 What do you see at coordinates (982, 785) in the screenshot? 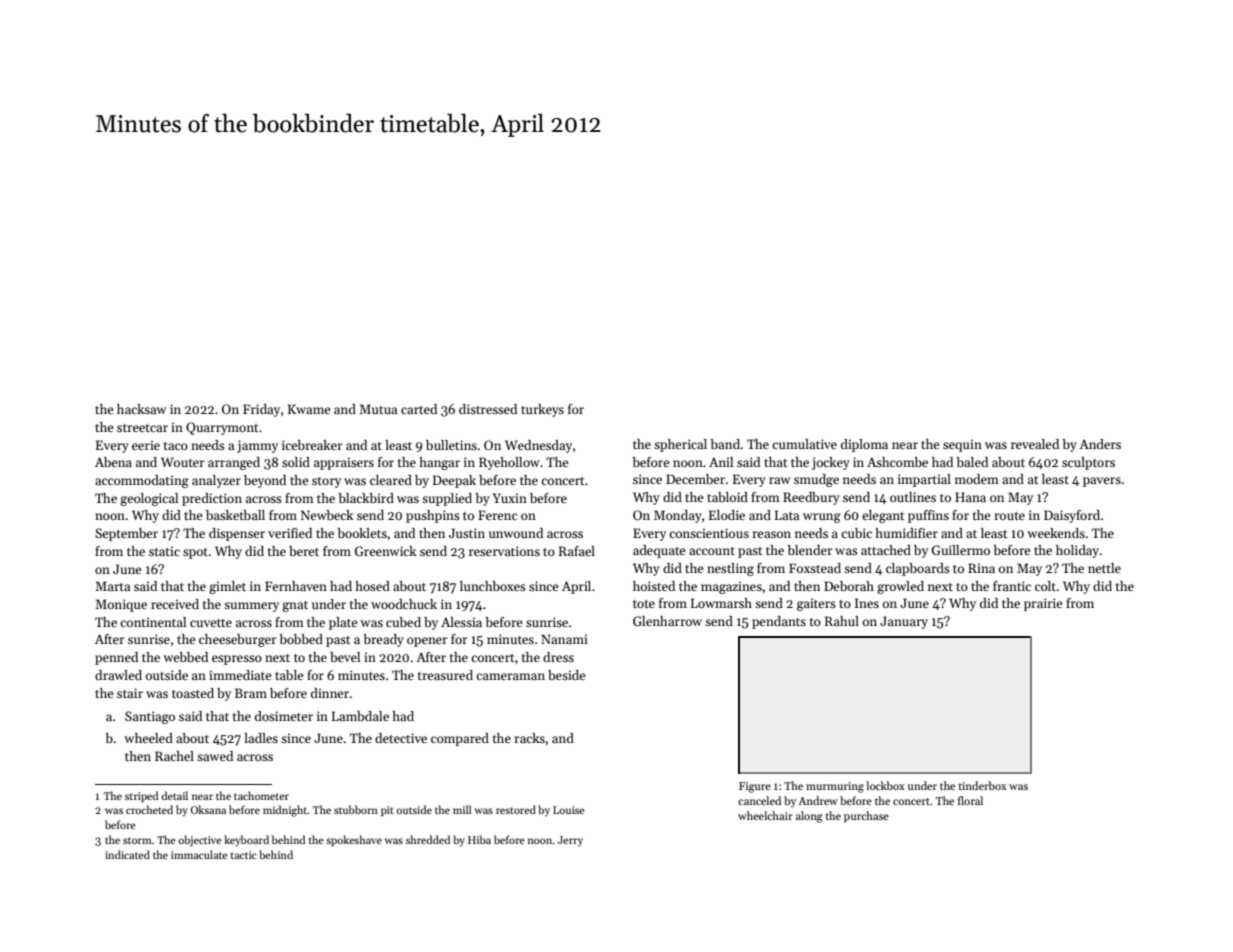
I see `tinderbox` at bounding box center [982, 785].
